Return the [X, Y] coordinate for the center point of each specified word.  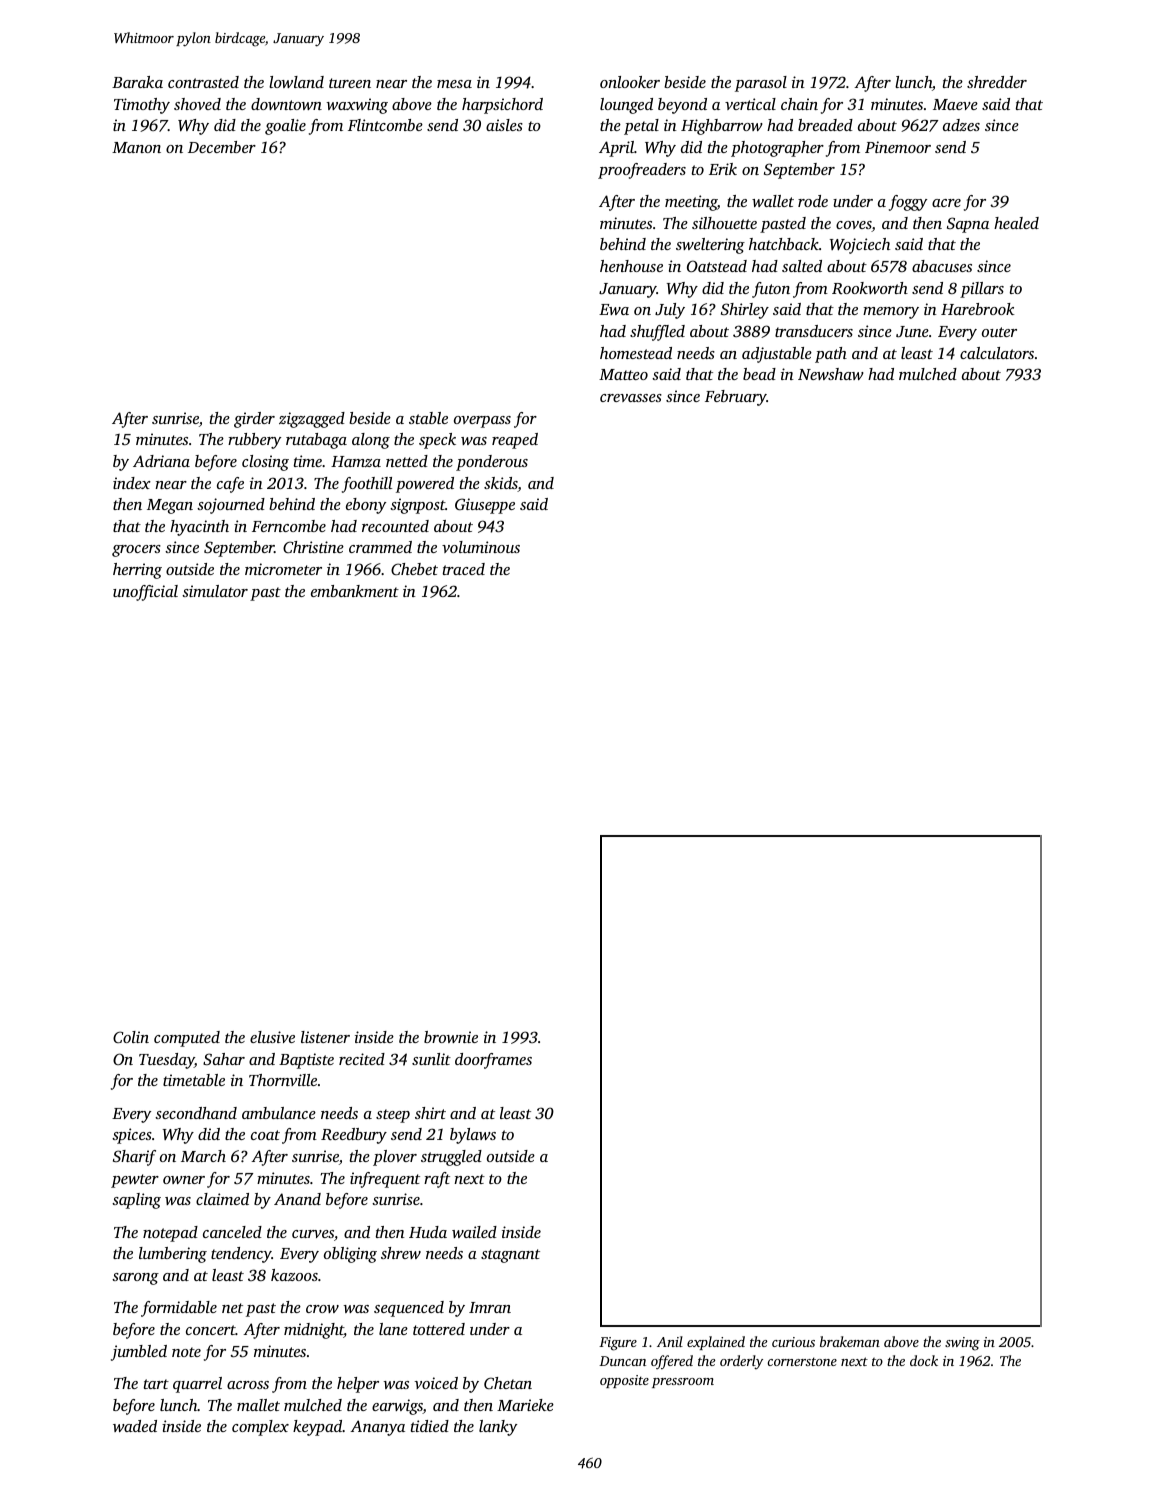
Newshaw [831, 374]
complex [260, 1428]
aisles [504, 125]
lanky [498, 1428]
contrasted [203, 82]
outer [999, 332]
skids [501, 484]
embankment [355, 591]
